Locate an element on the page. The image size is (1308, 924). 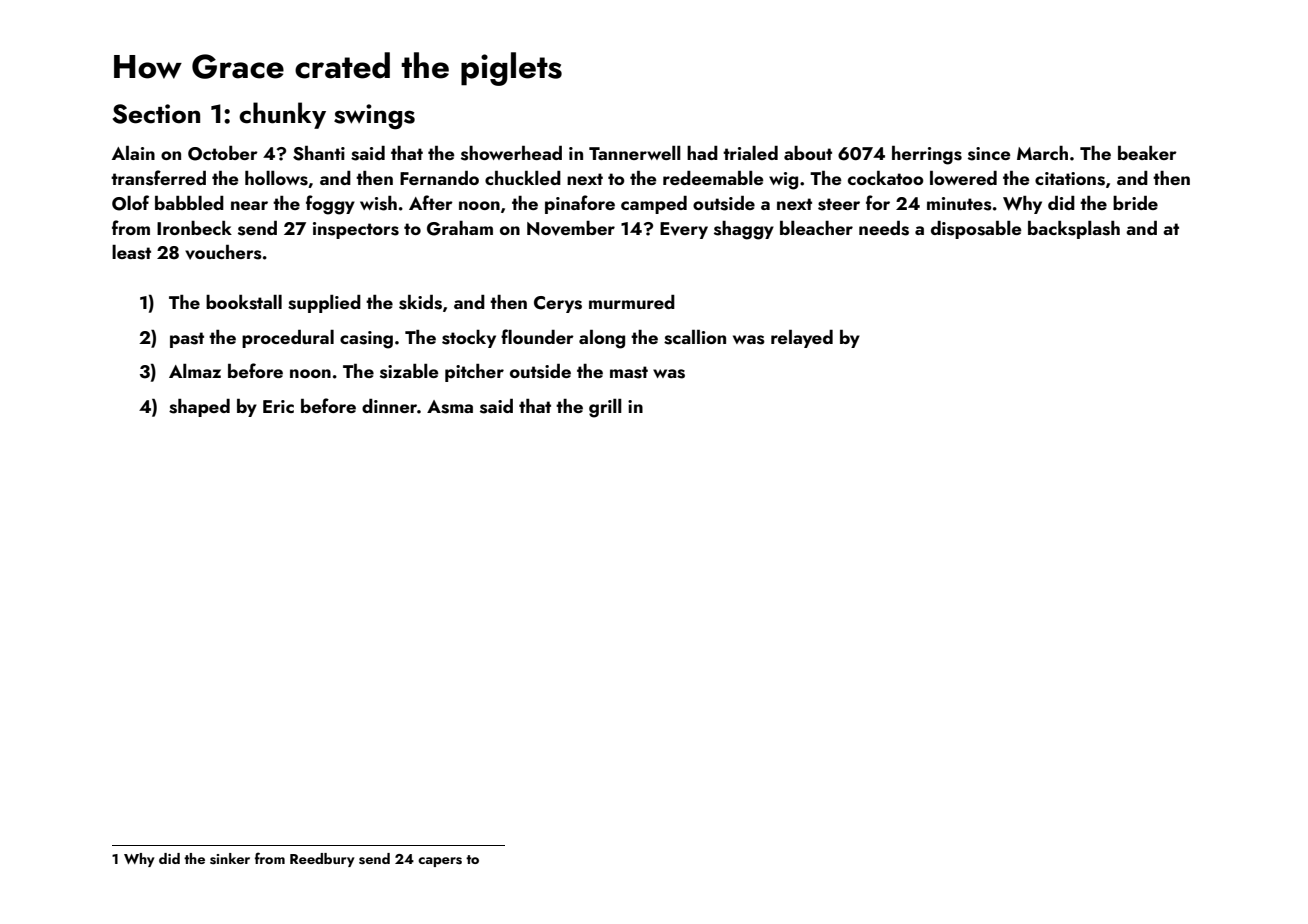
Section is located at coordinates (156, 114).
